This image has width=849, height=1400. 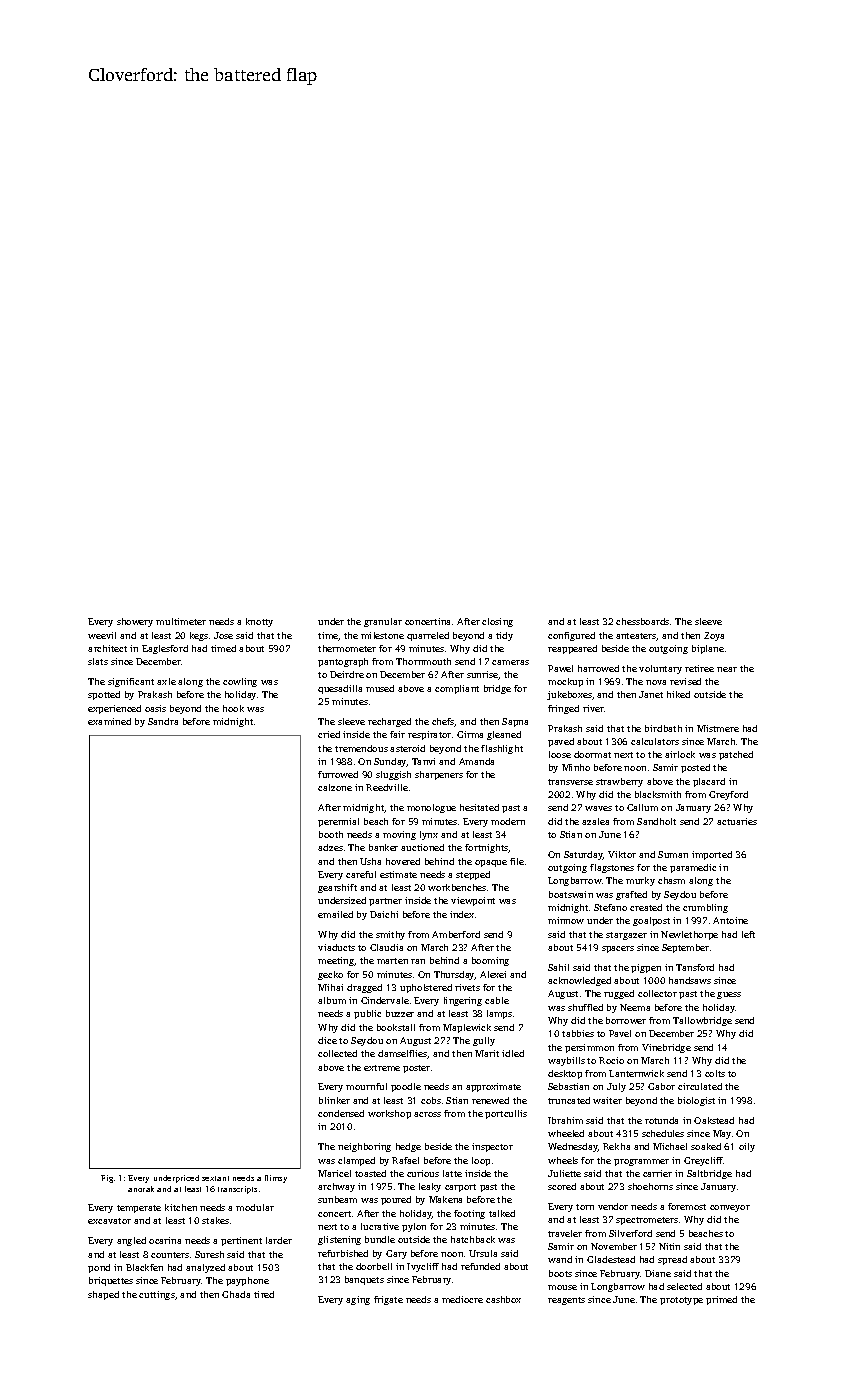 I want to click on shaped, so click(x=103, y=1295).
